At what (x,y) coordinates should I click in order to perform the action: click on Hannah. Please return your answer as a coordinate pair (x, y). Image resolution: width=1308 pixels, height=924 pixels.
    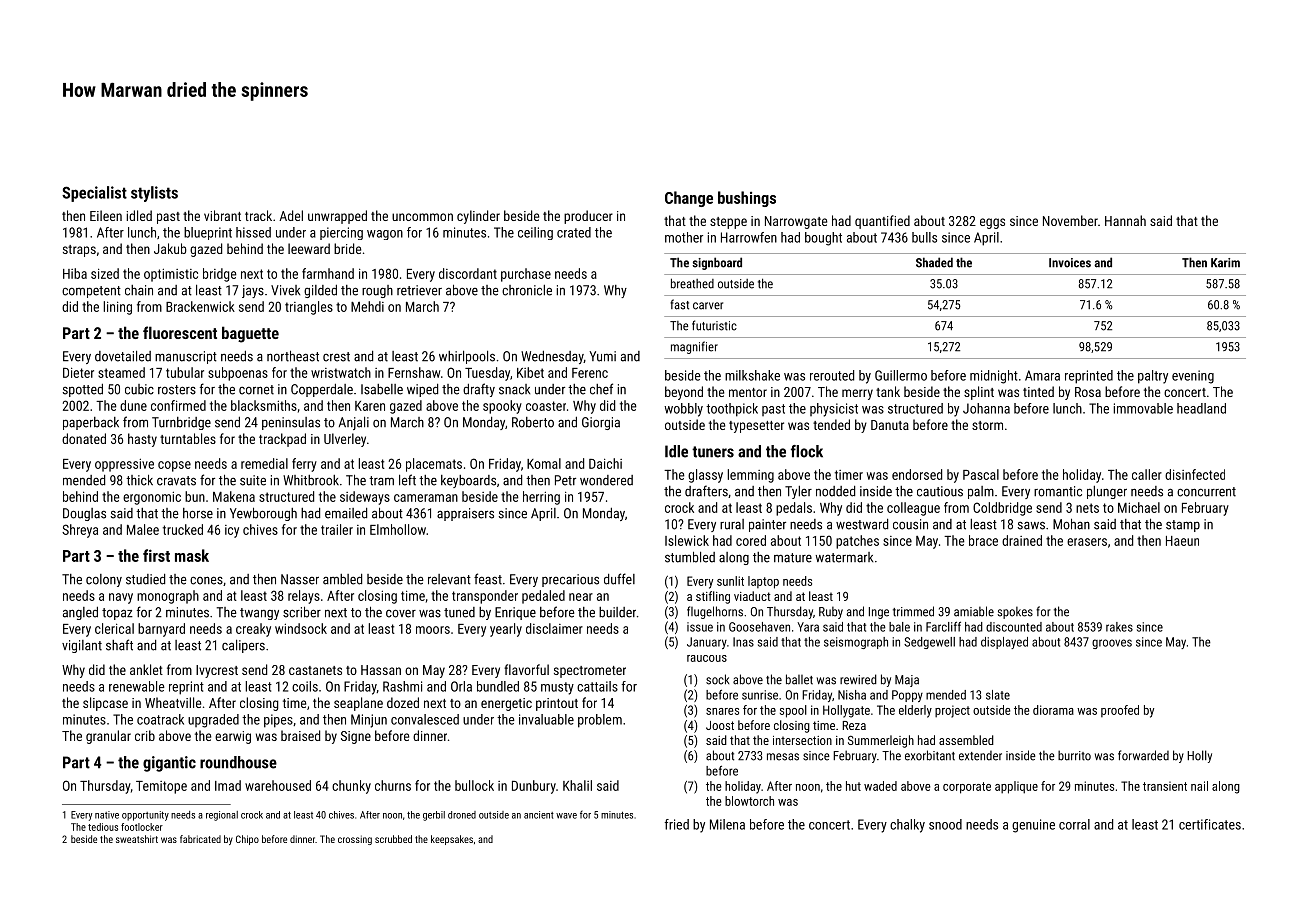
    Looking at the image, I should click on (1125, 220).
